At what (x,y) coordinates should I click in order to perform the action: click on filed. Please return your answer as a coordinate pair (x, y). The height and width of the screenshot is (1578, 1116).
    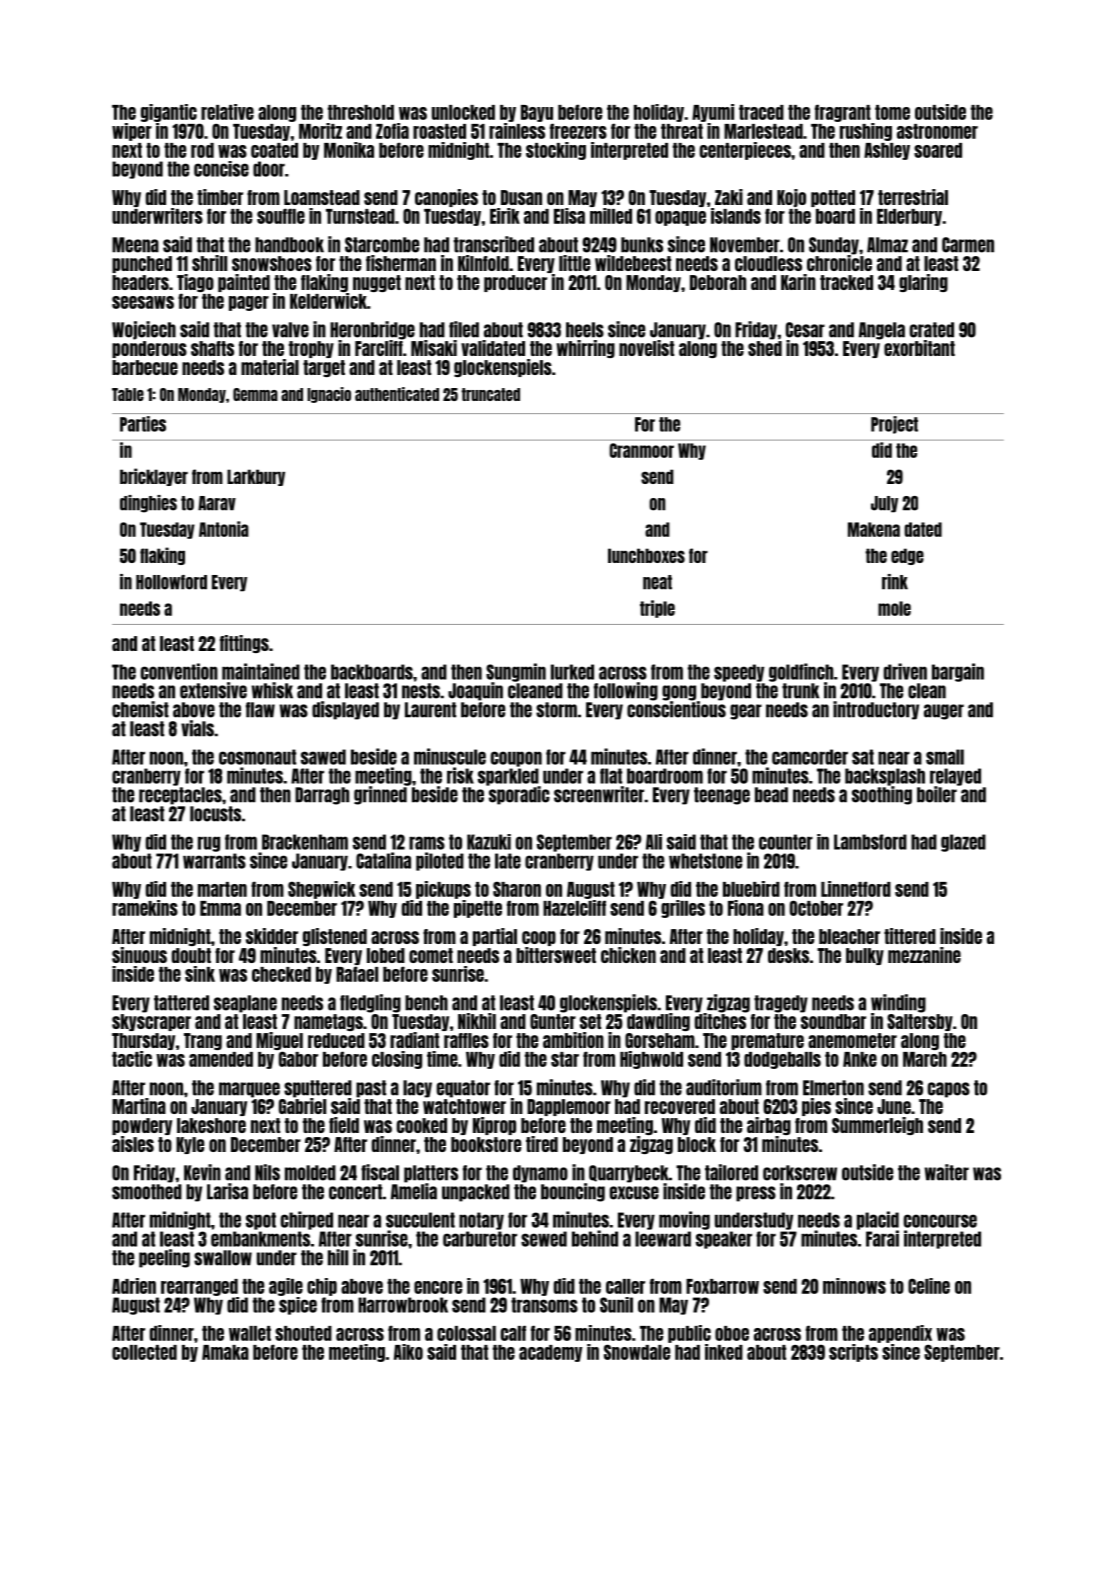
    Looking at the image, I should click on (464, 329).
